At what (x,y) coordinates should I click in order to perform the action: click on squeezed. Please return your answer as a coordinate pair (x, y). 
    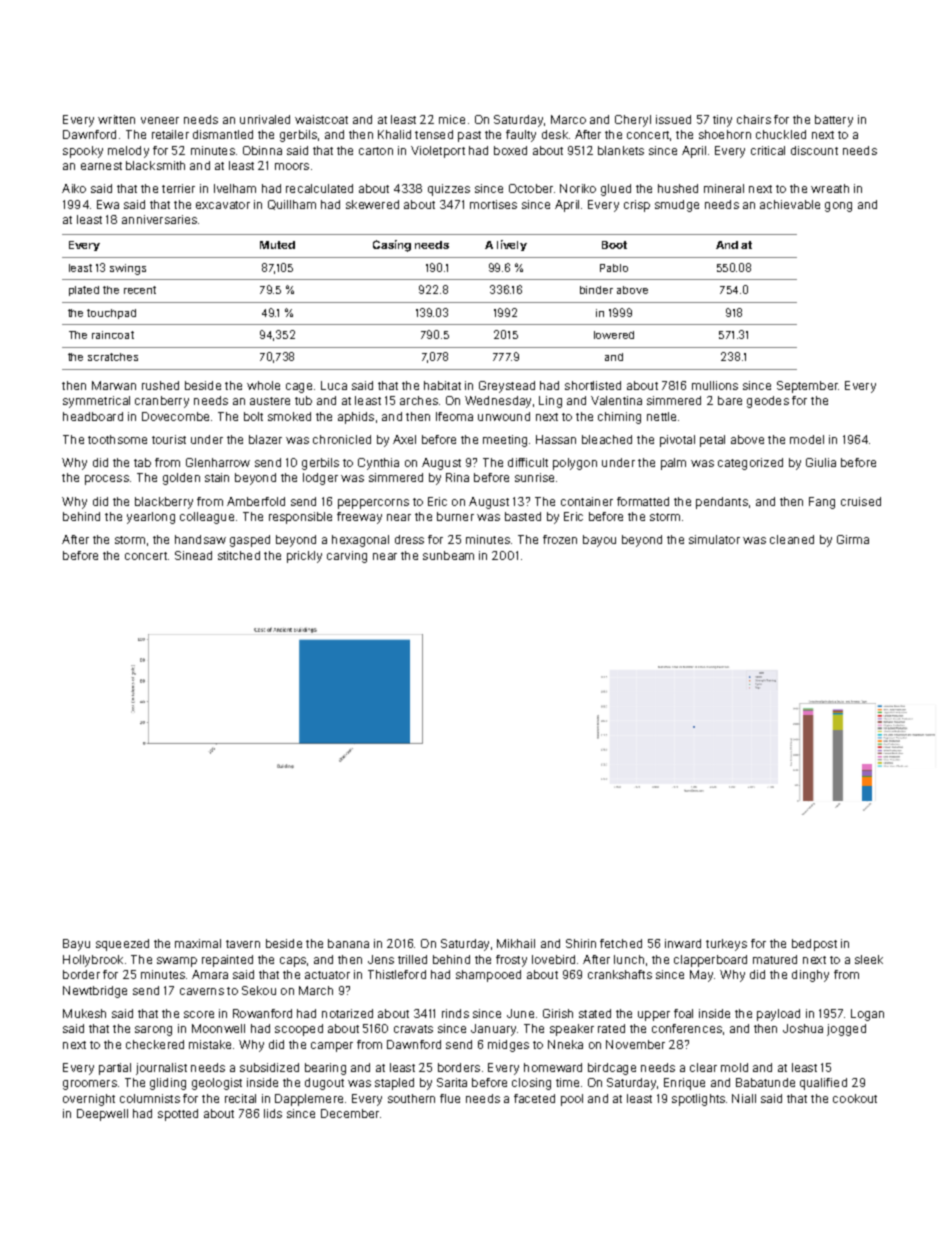
    Looking at the image, I should click on (122, 945).
